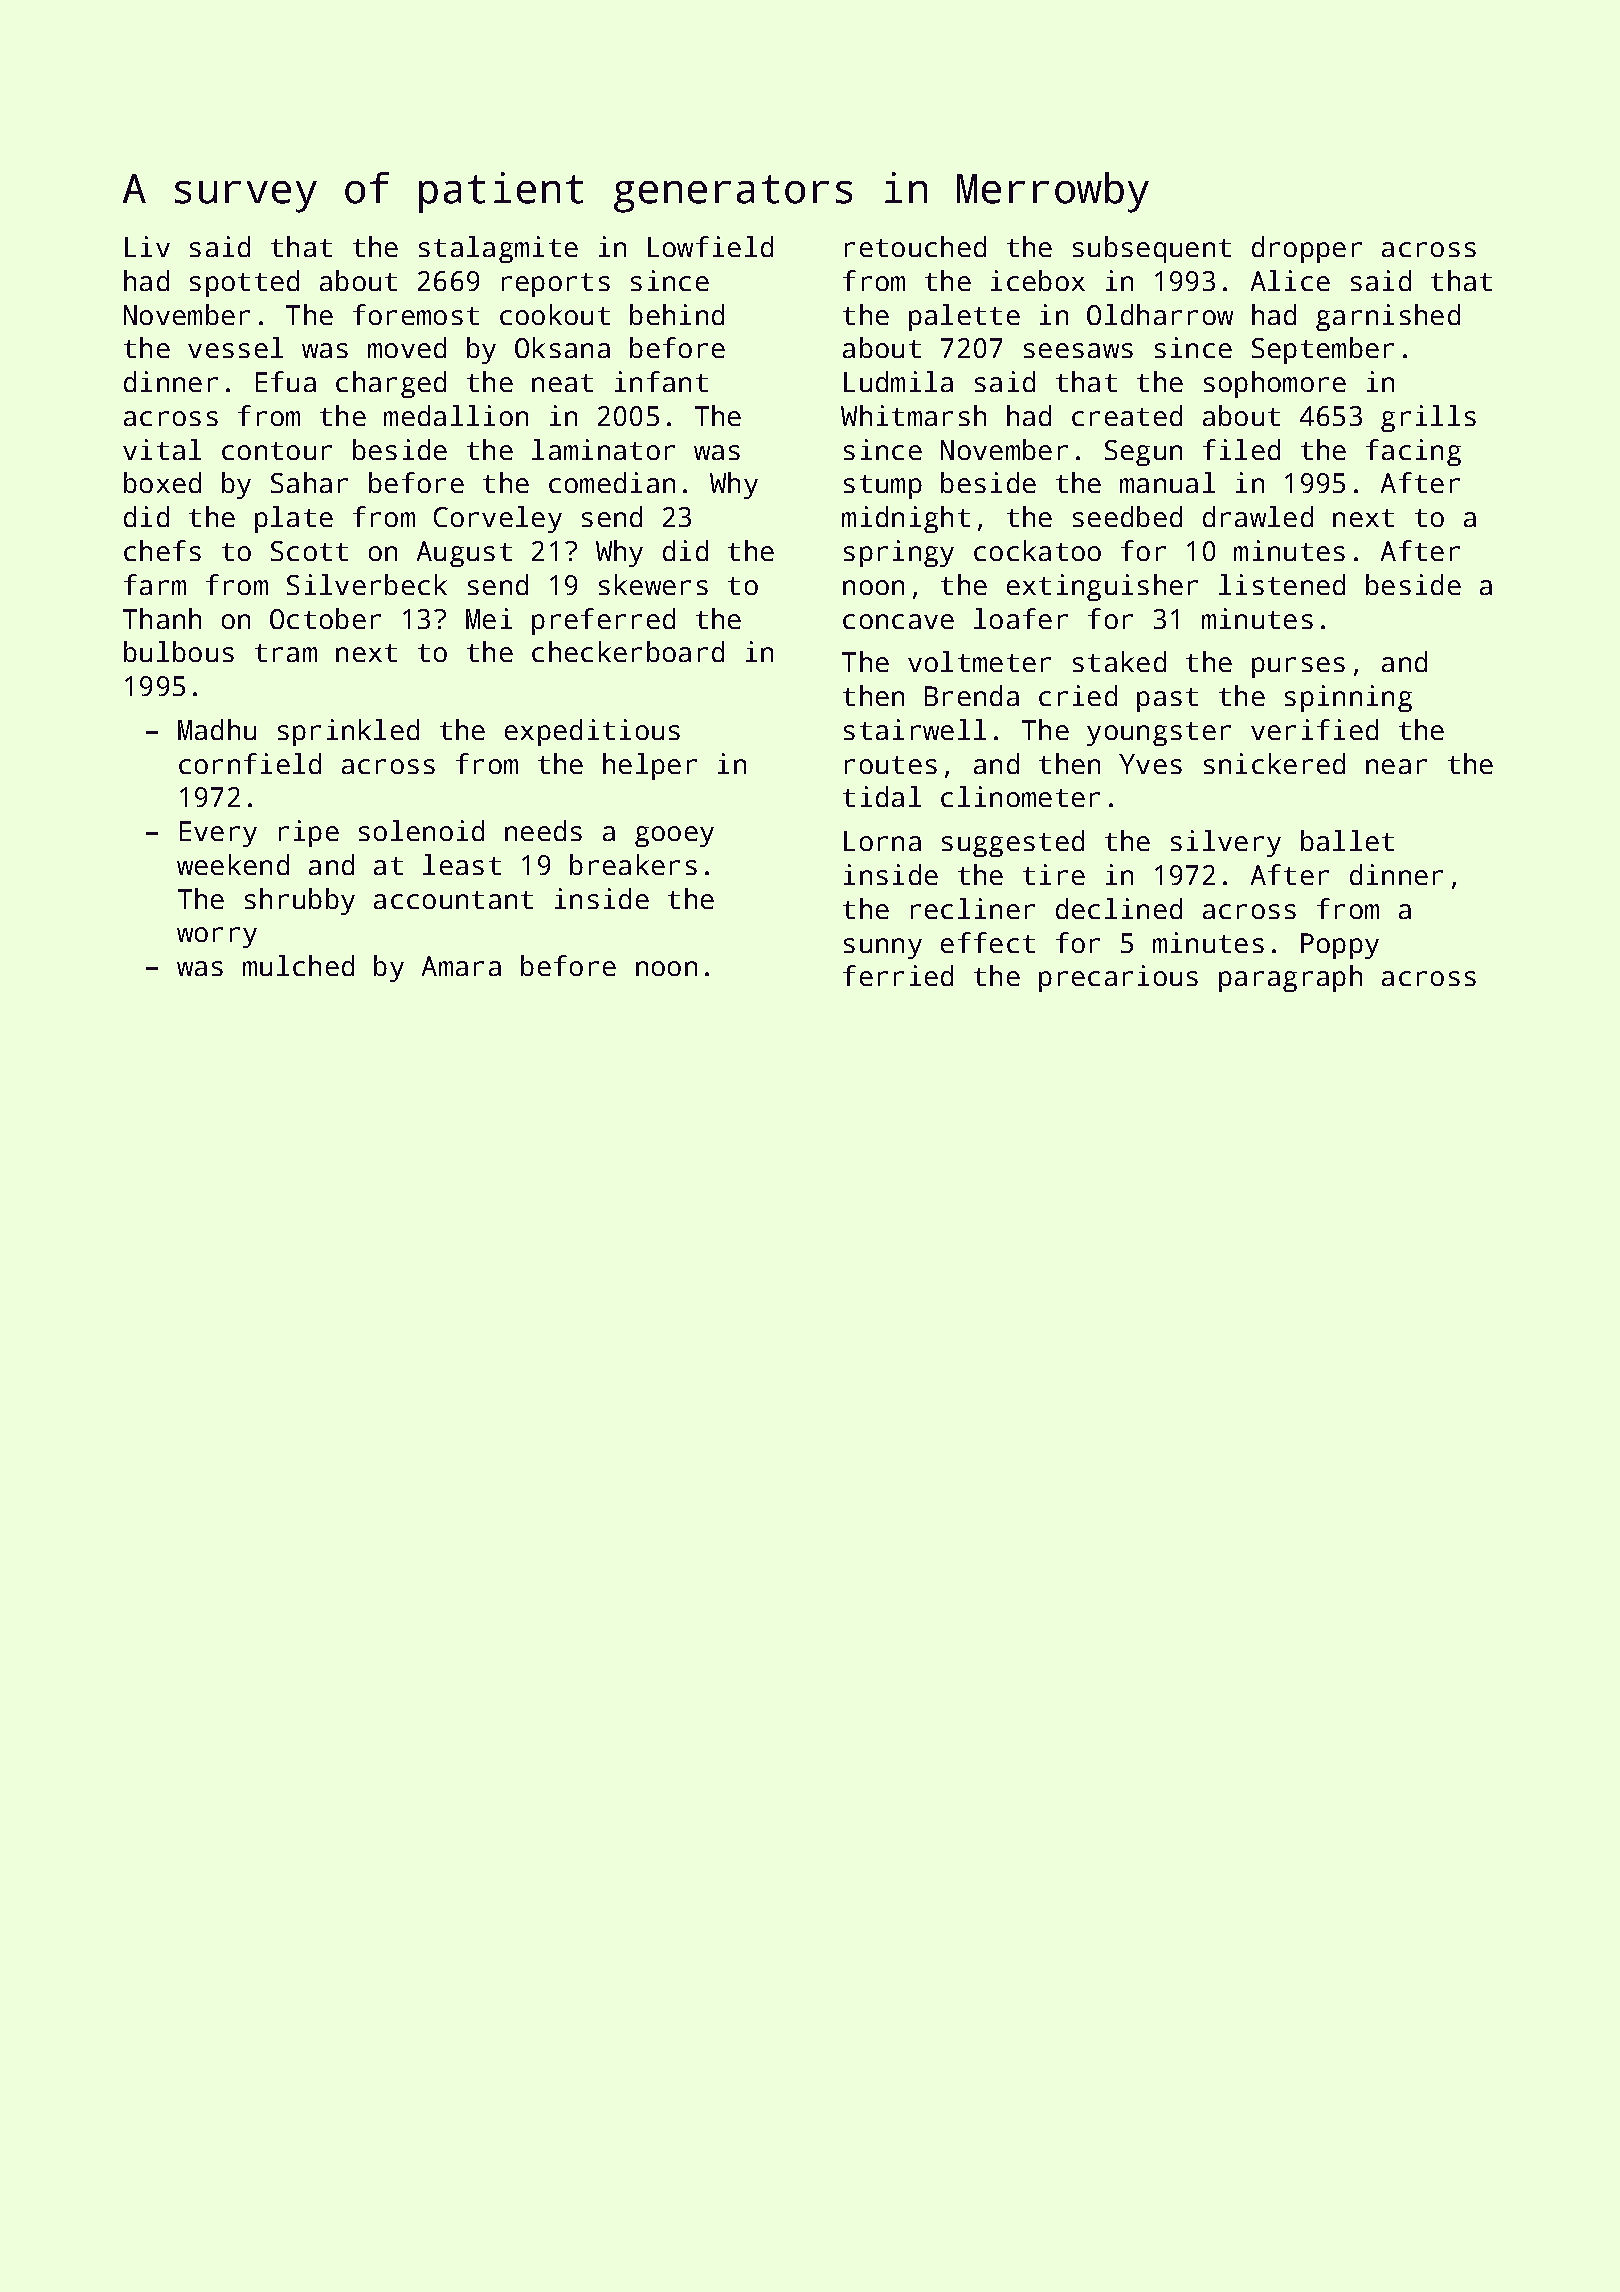 Image resolution: width=1620 pixels, height=2292 pixels. I want to click on Lowfield, so click(710, 246).
